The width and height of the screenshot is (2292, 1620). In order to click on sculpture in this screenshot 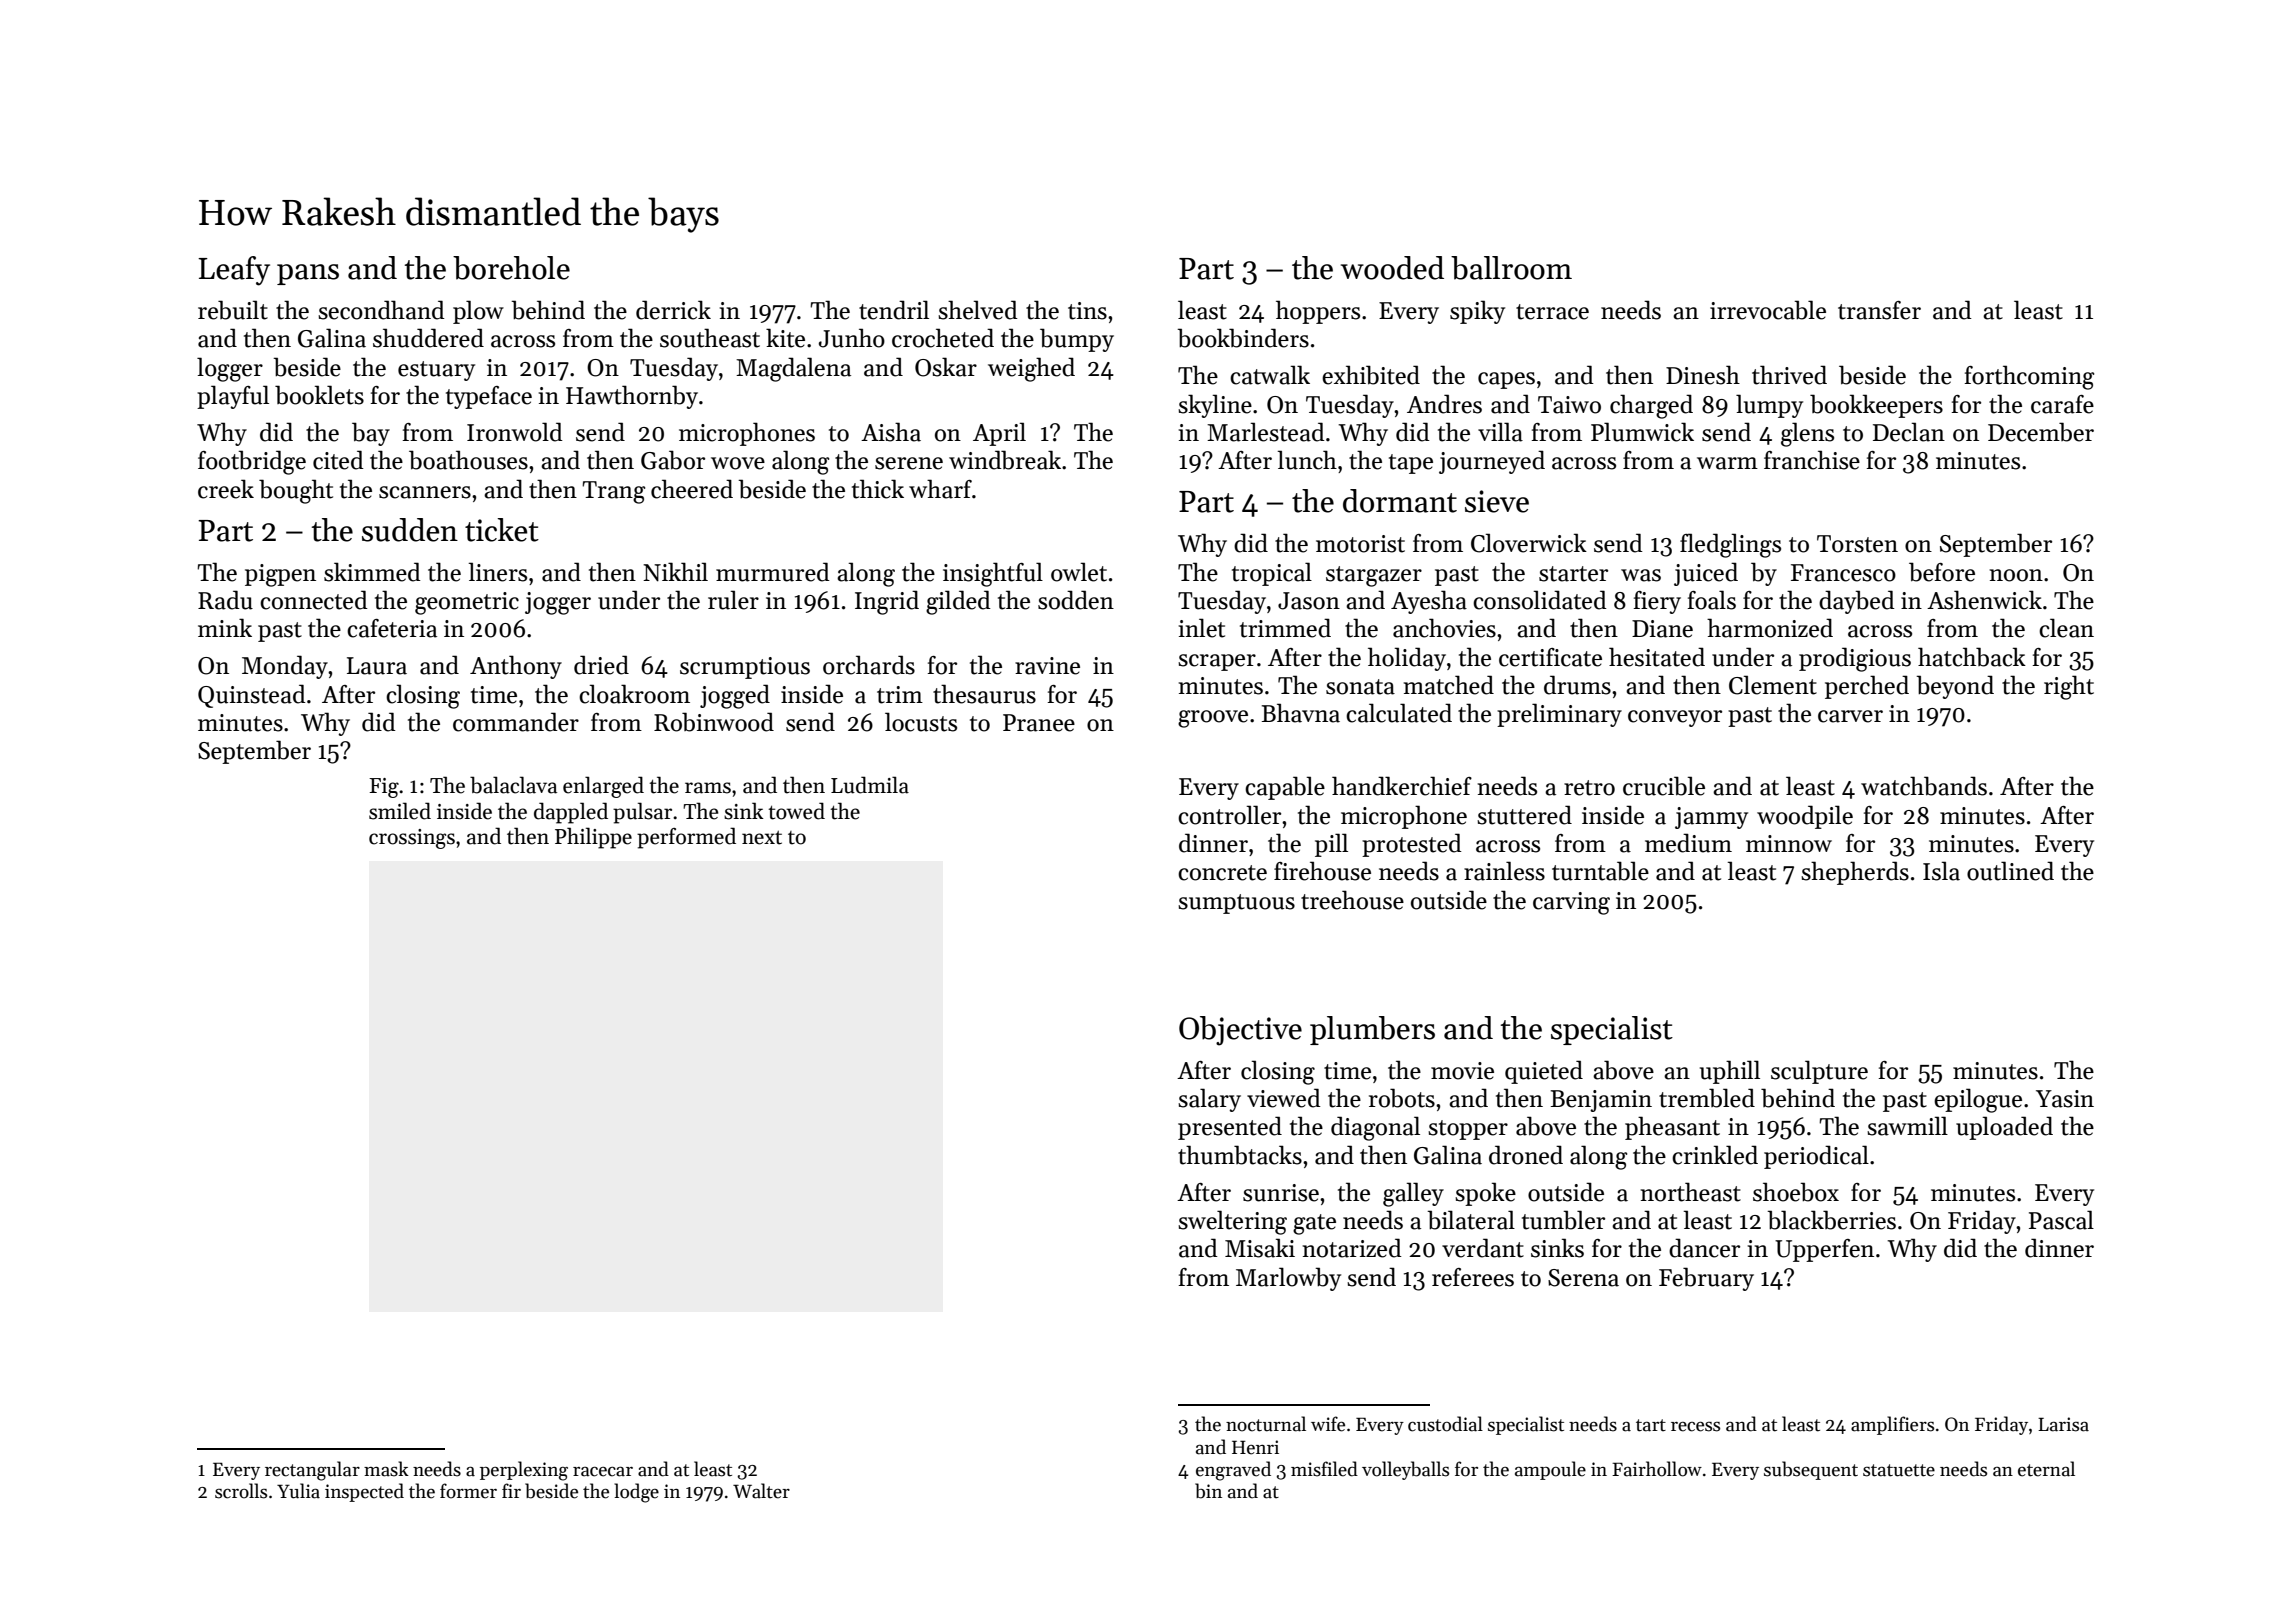, I will do `click(1819, 1072)`.
